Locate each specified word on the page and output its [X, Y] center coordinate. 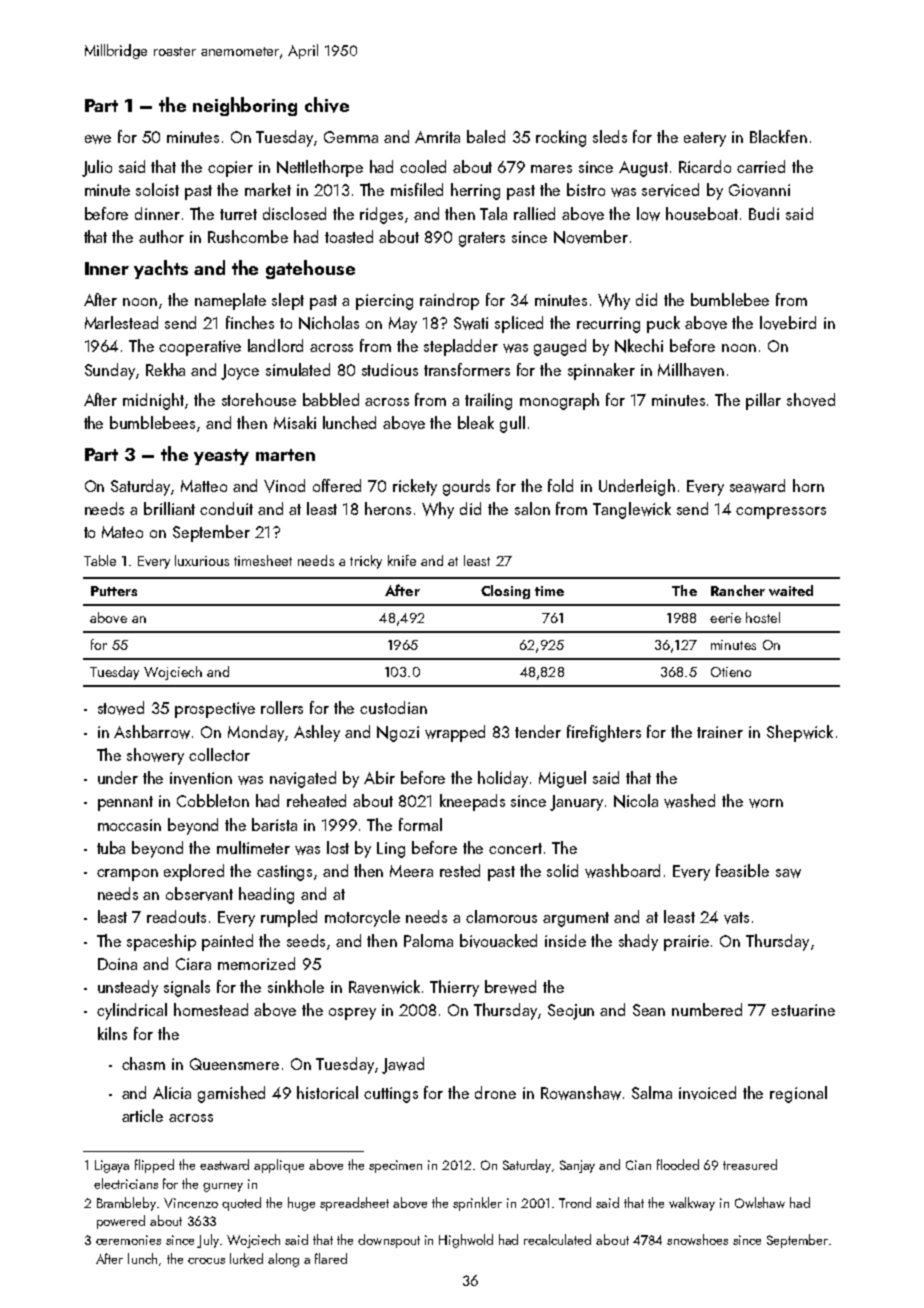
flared [331, 1258]
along [283, 1260]
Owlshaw [760, 1202]
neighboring [245, 106]
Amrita [437, 137]
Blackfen [778, 136]
